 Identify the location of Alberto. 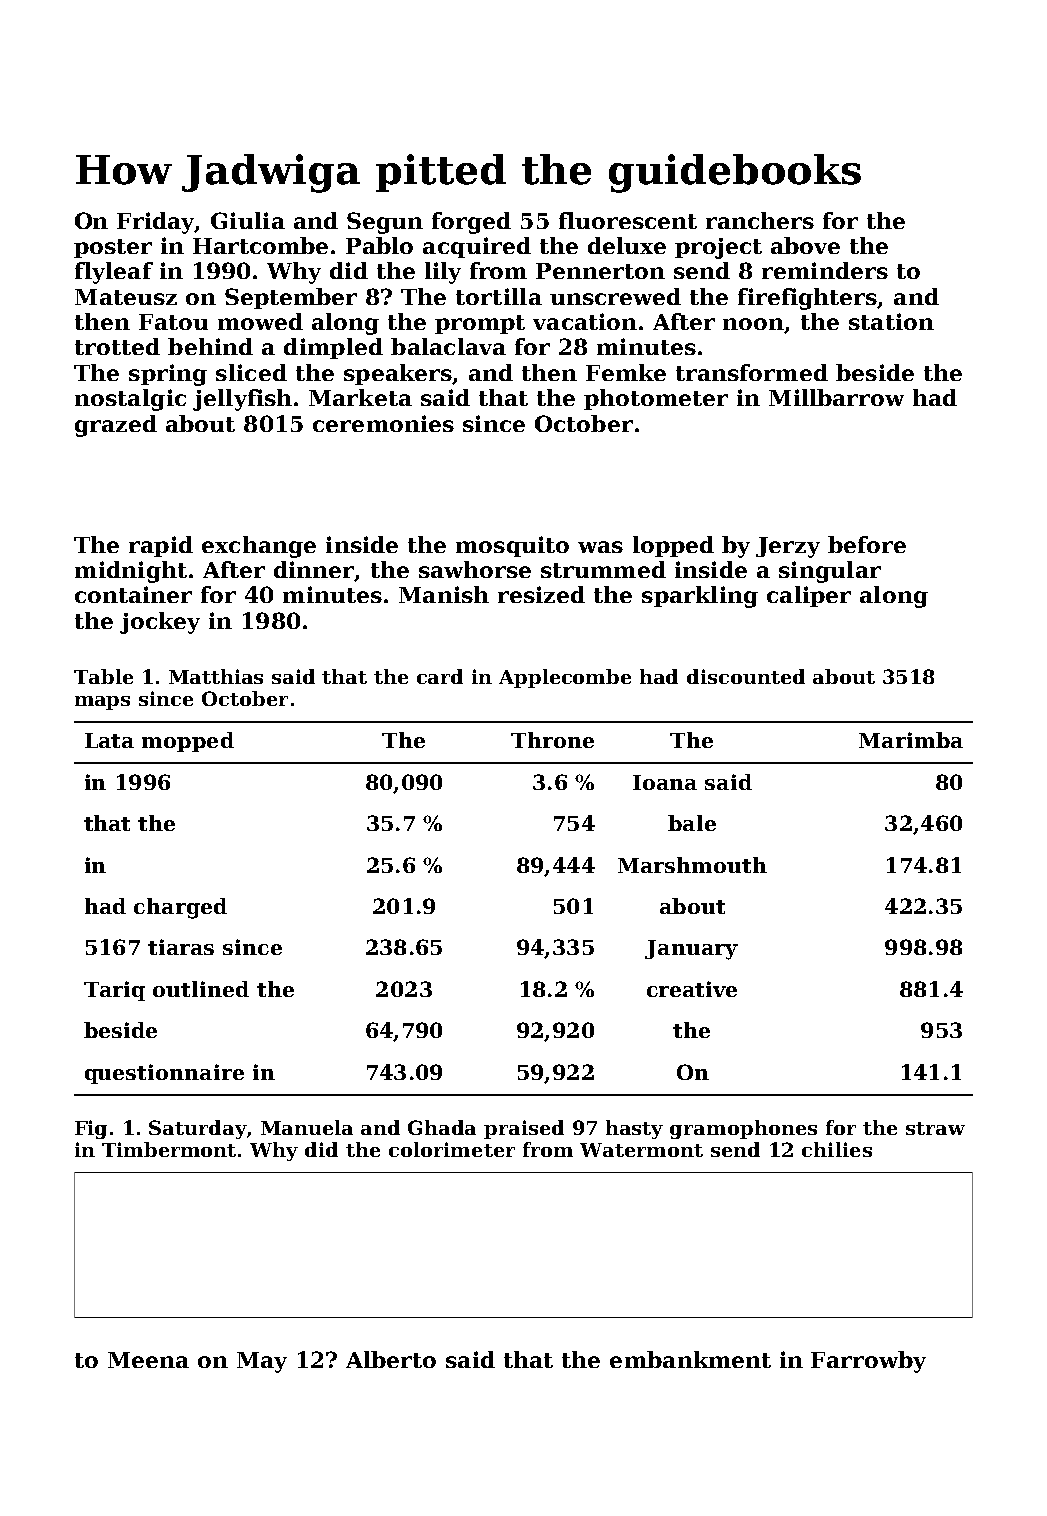
(391, 1359).
